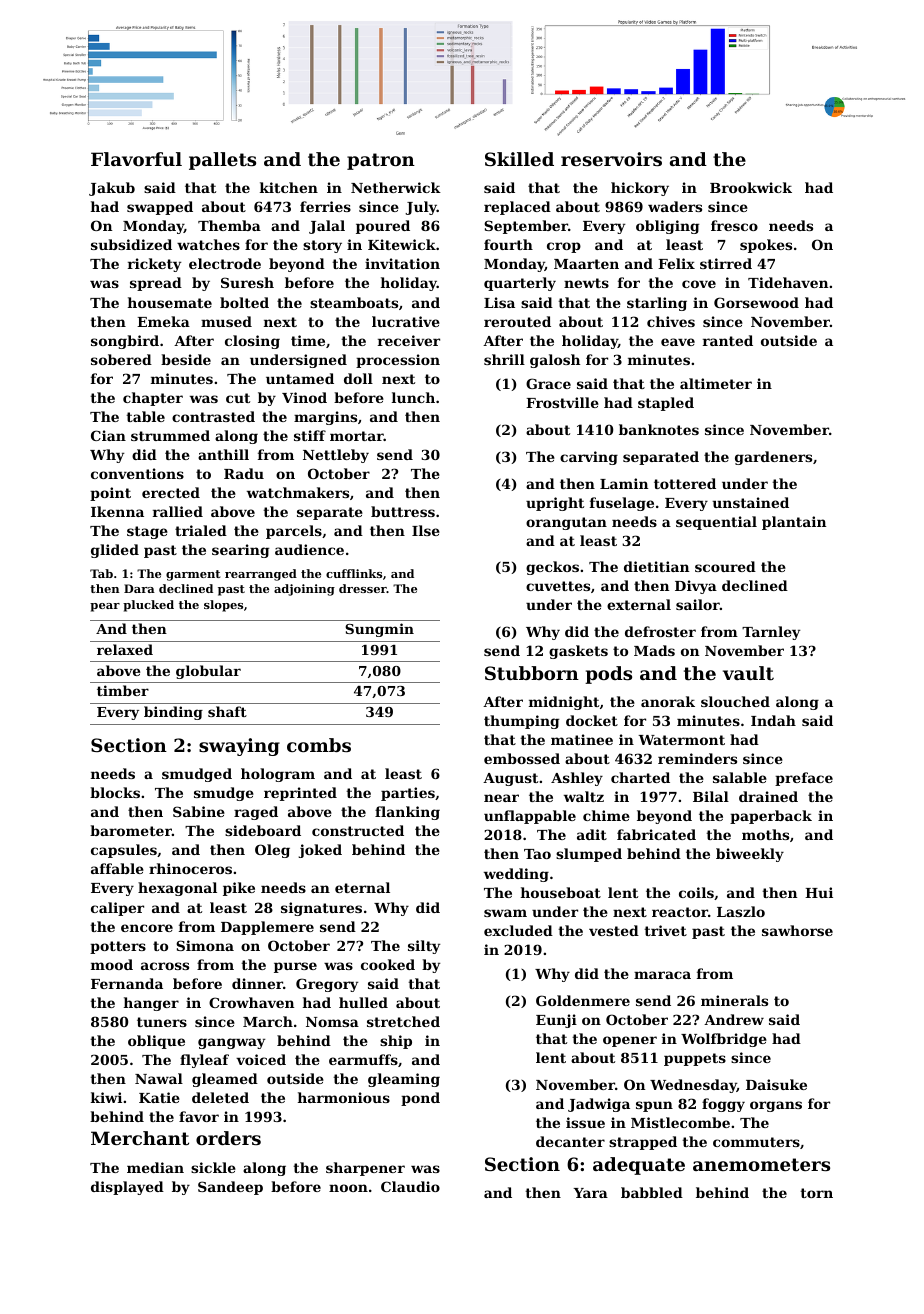 This screenshot has width=924, height=1314. Describe the element at coordinates (519, 159) in the screenshot. I see `Skilled` at that location.
